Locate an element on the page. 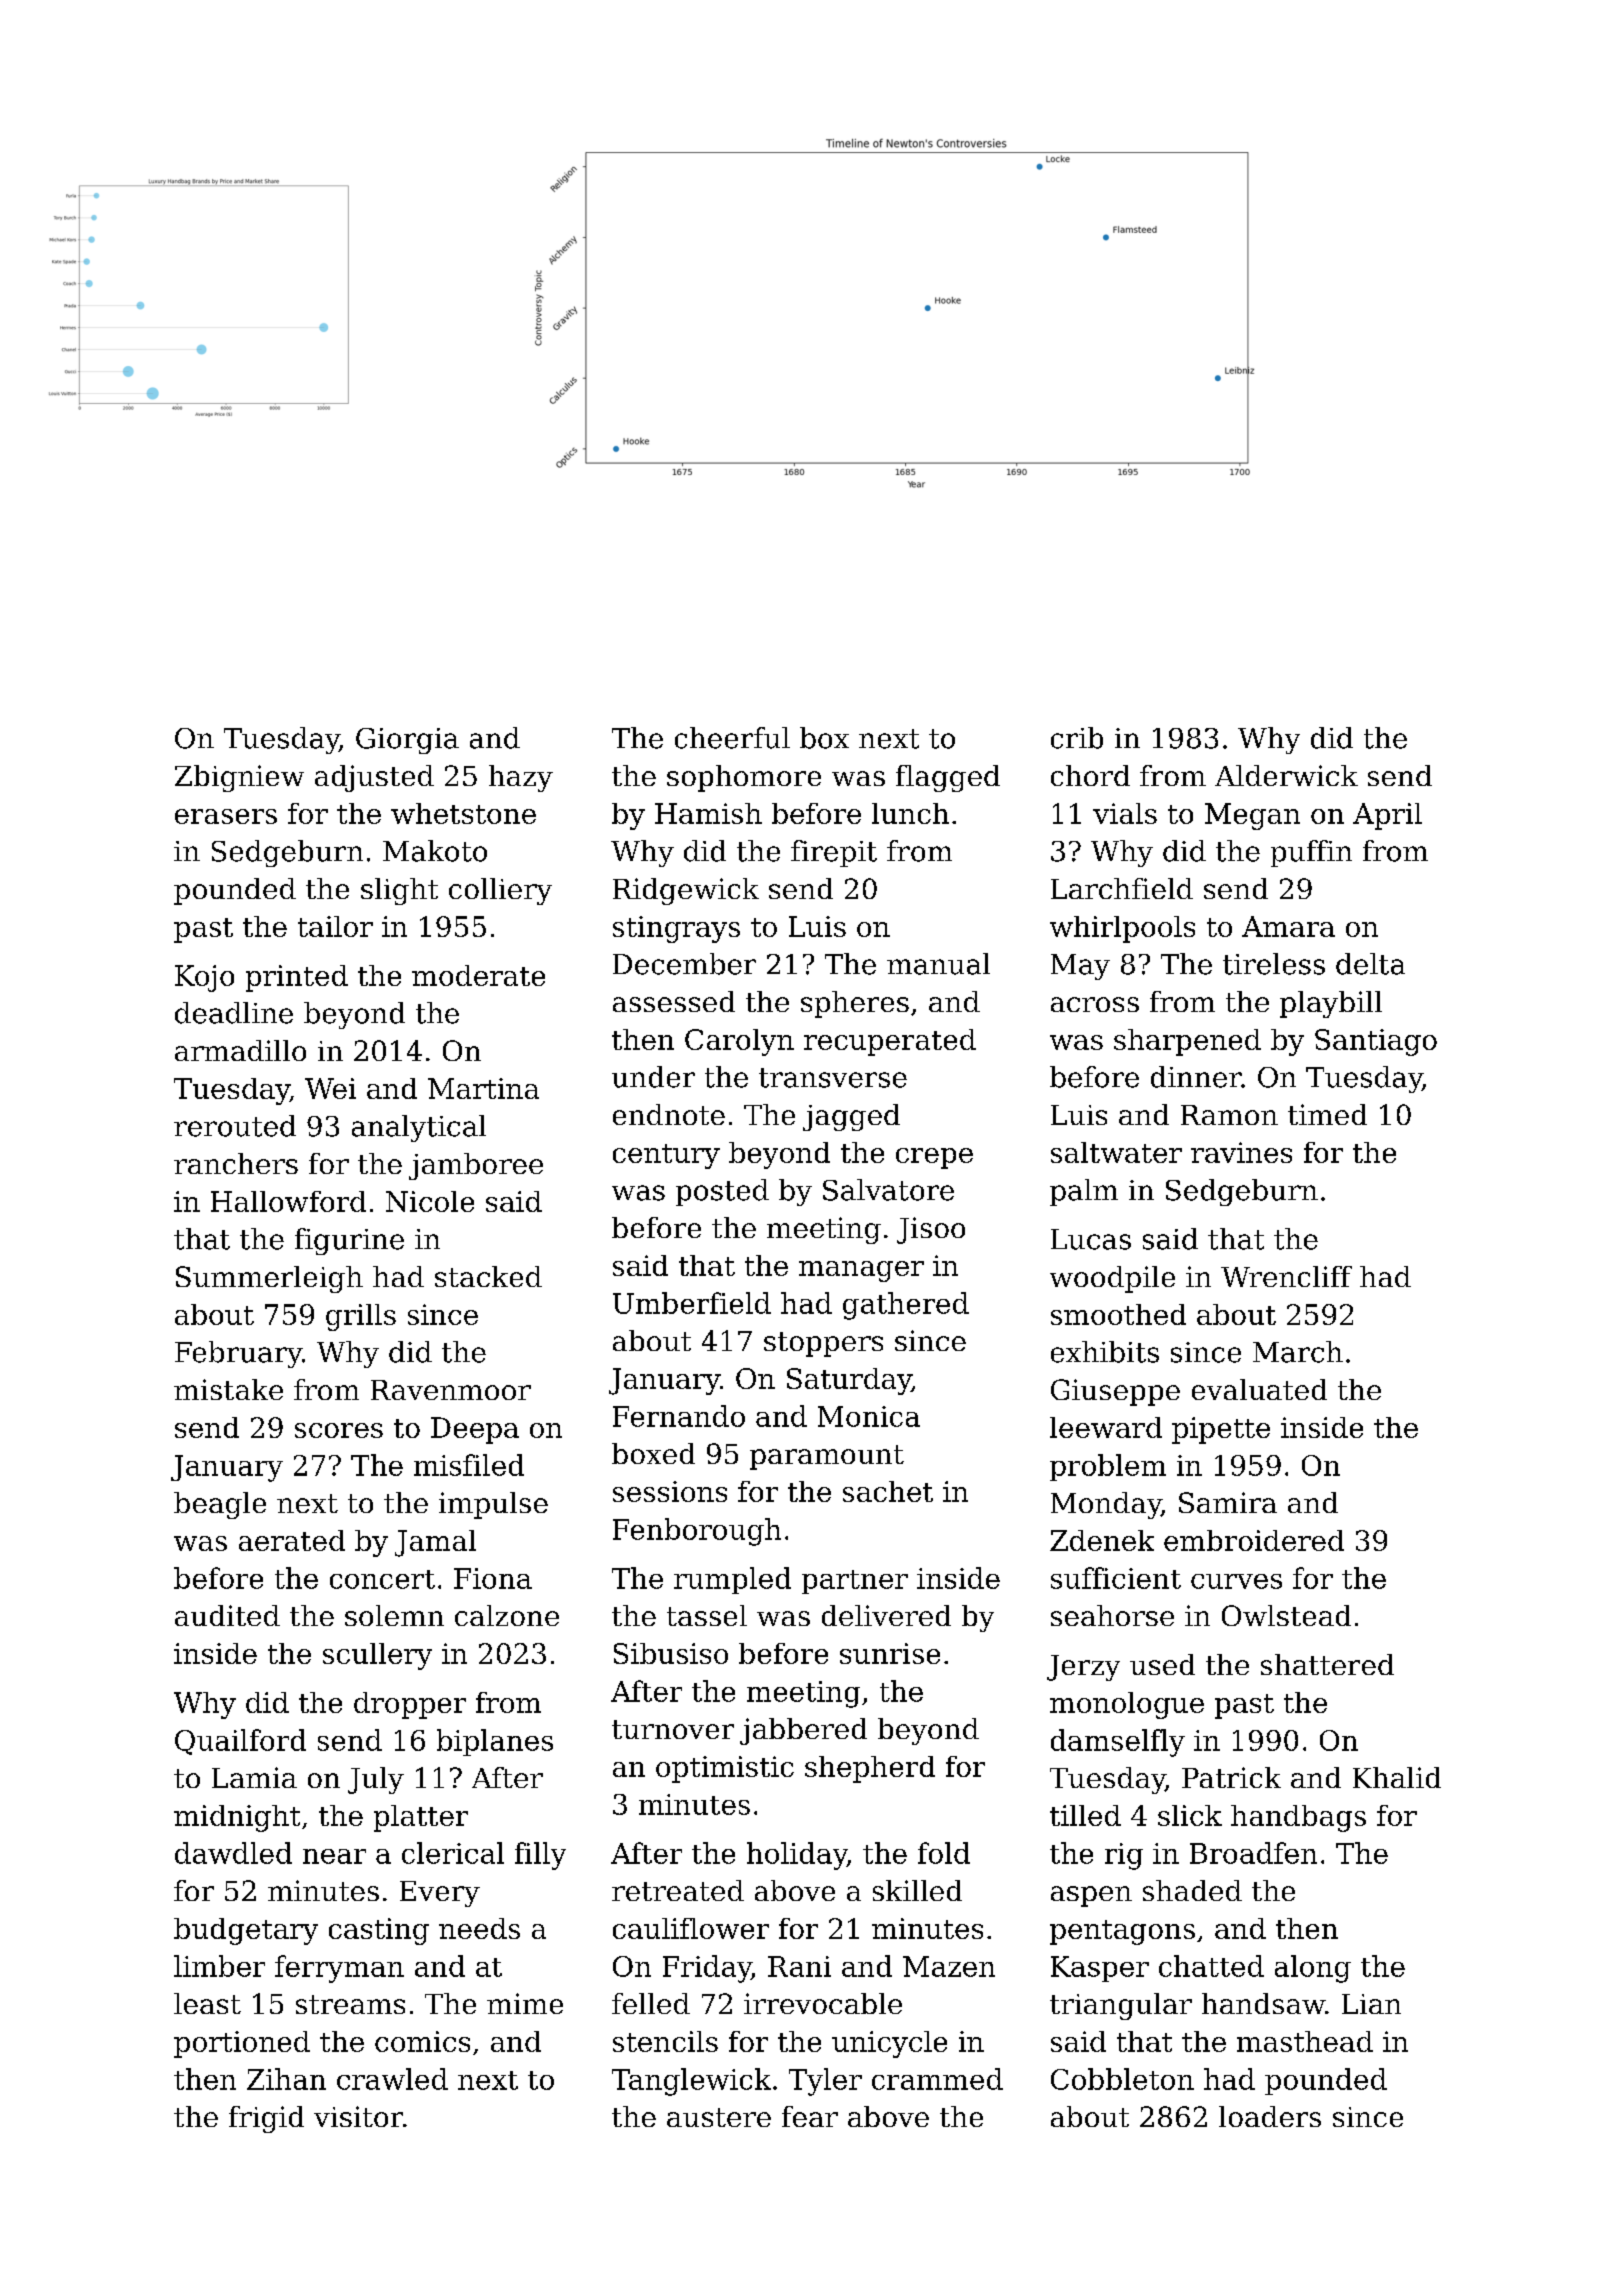  firepit is located at coordinates (834, 853).
